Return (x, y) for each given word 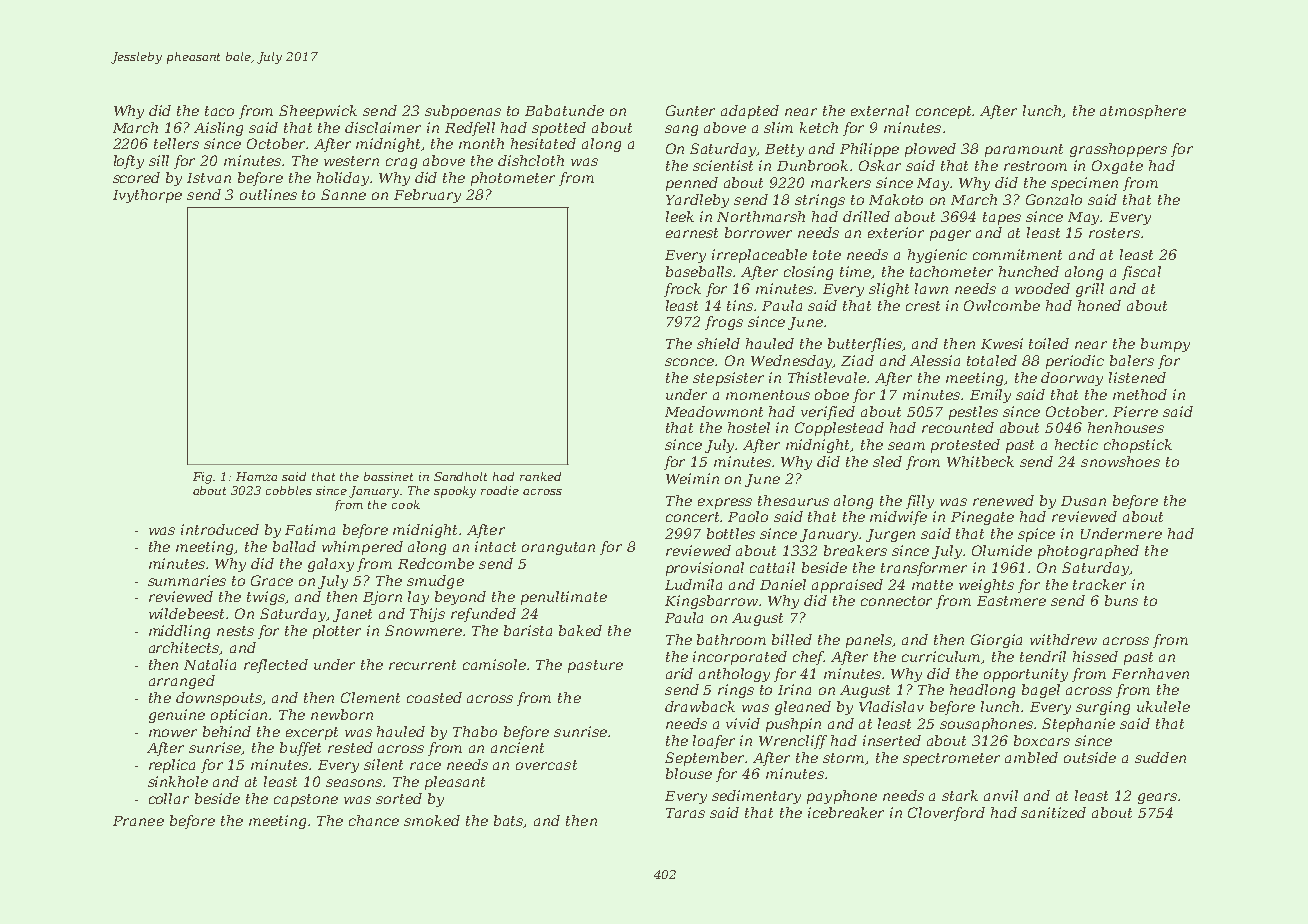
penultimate (564, 598)
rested (350, 747)
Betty (784, 150)
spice (1036, 535)
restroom (1035, 166)
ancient (517, 747)
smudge (435, 582)
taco (219, 111)
